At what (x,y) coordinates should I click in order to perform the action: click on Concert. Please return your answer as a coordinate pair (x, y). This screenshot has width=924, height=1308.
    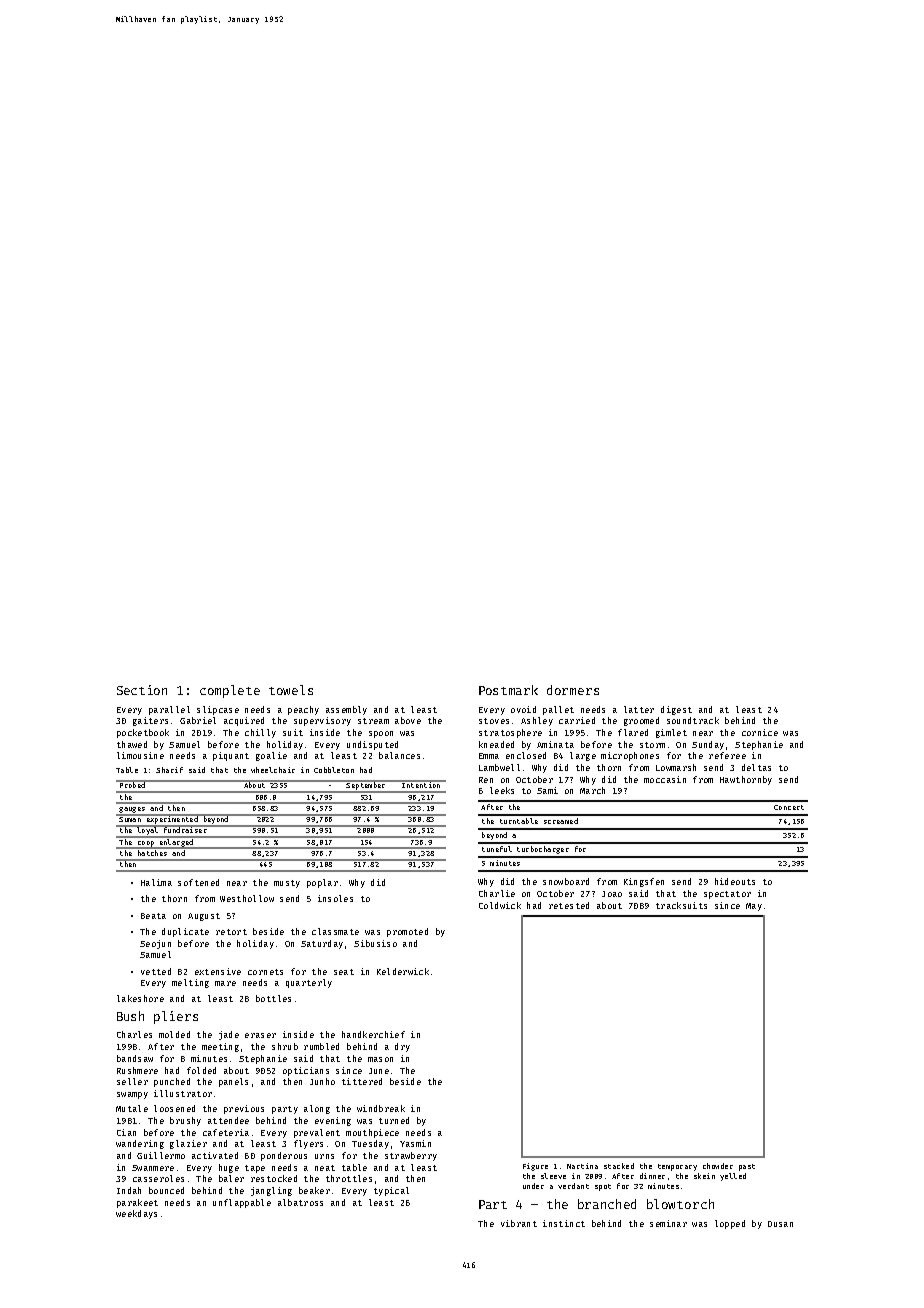
    Looking at the image, I should click on (789, 807).
